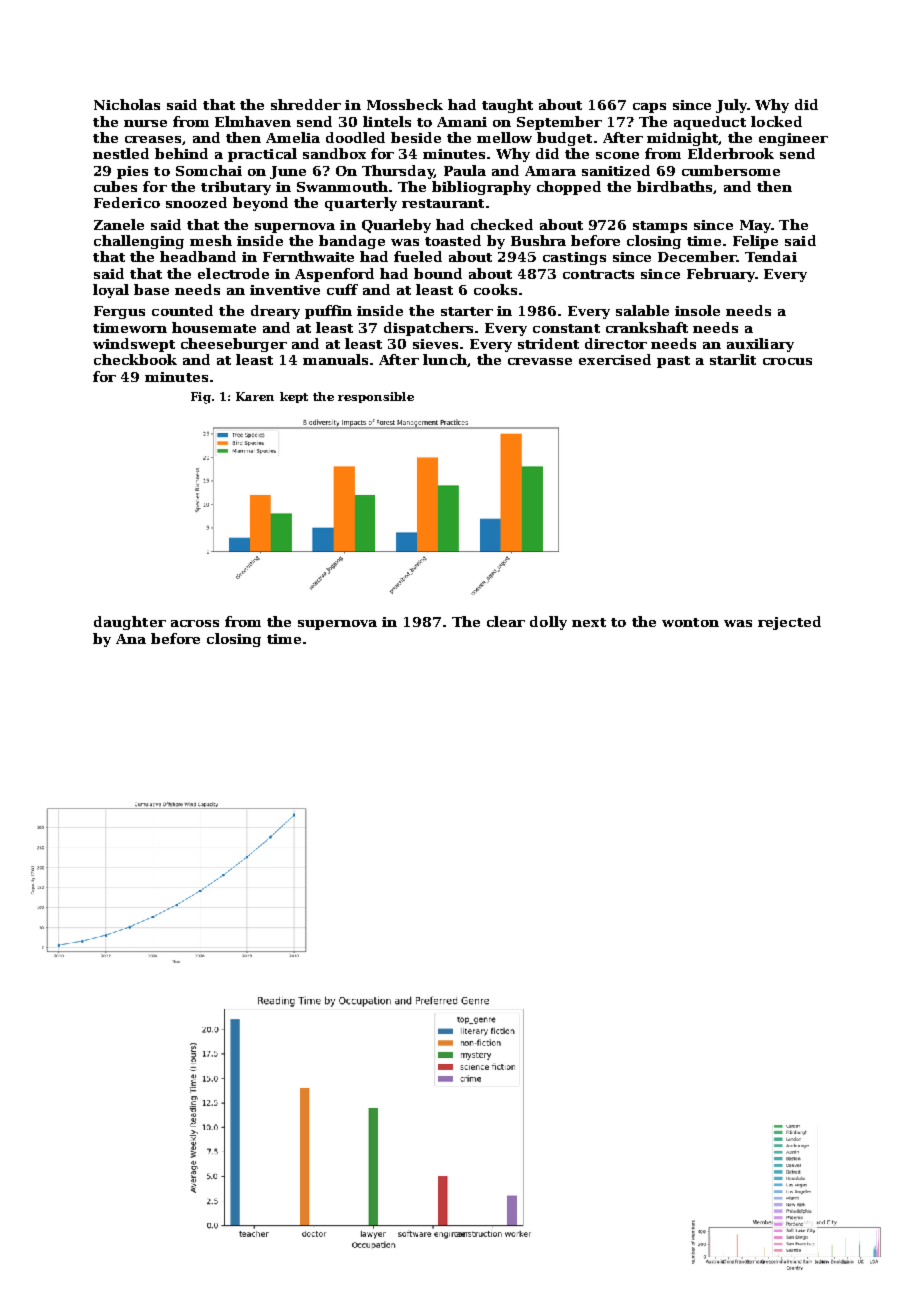 This page has width=924, height=1308. Describe the element at coordinates (127, 104) in the page. I see `Nicholas` at that location.
